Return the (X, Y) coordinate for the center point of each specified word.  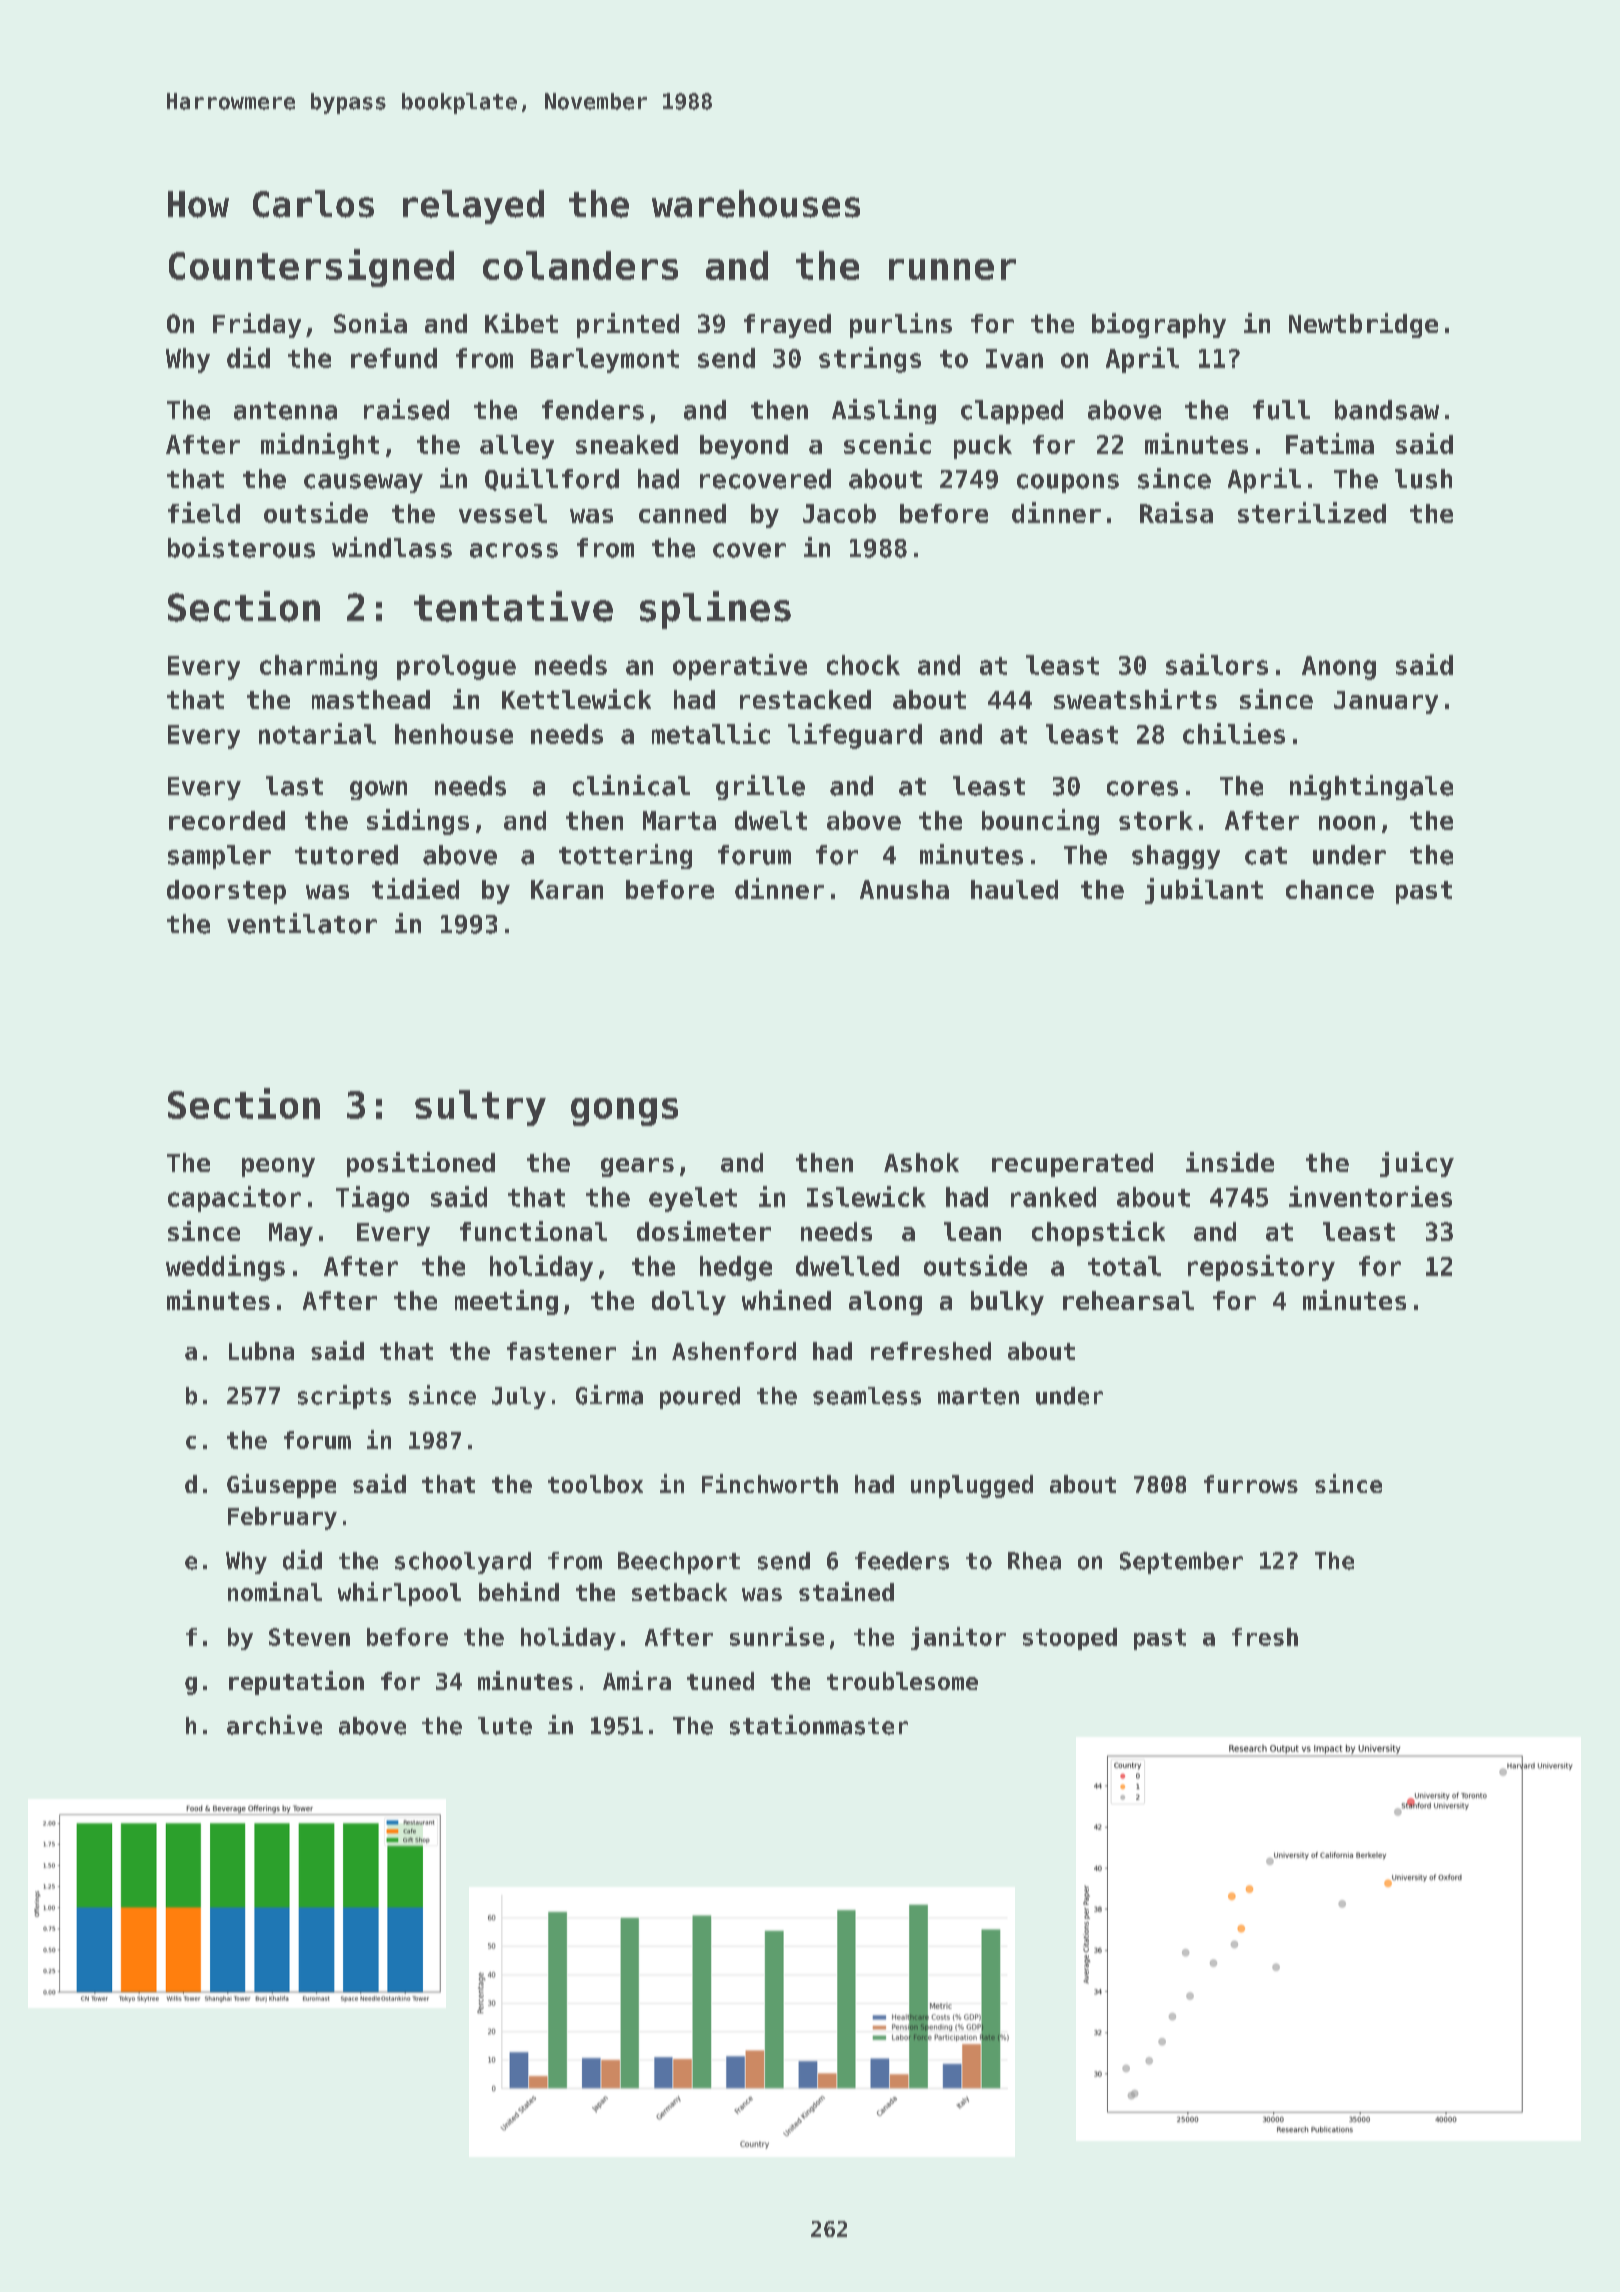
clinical (631, 785)
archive (274, 1725)
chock (863, 665)
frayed (787, 326)
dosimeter (704, 1231)
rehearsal (1128, 1300)
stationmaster (819, 1725)
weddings (225, 1268)
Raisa (1176, 512)
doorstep (226, 892)
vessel (503, 513)
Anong (1339, 668)
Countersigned (311, 268)
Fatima (1330, 443)
